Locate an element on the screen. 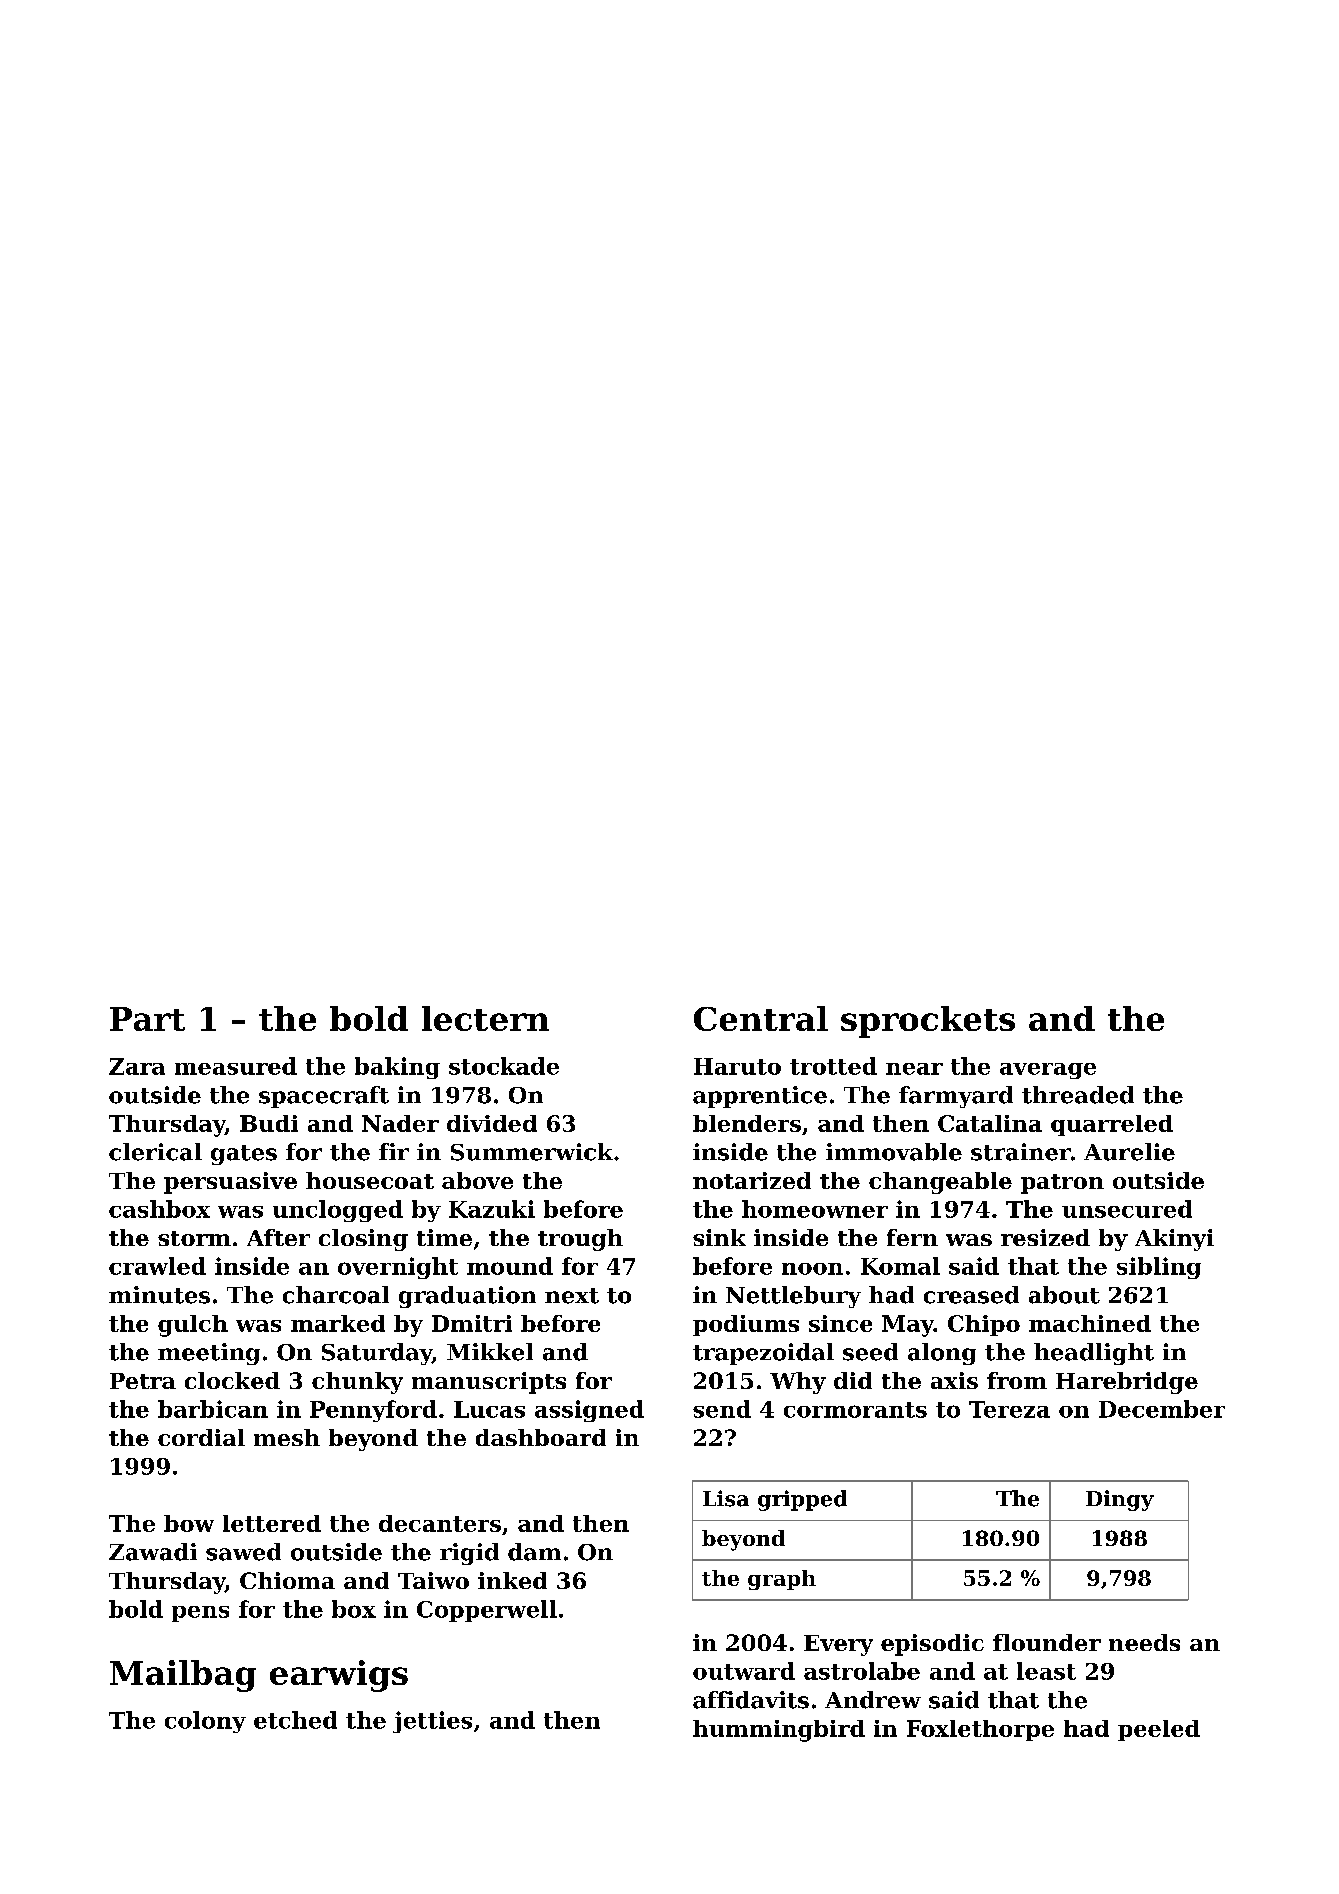  Chioma is located at coordinates (287, 1580).
